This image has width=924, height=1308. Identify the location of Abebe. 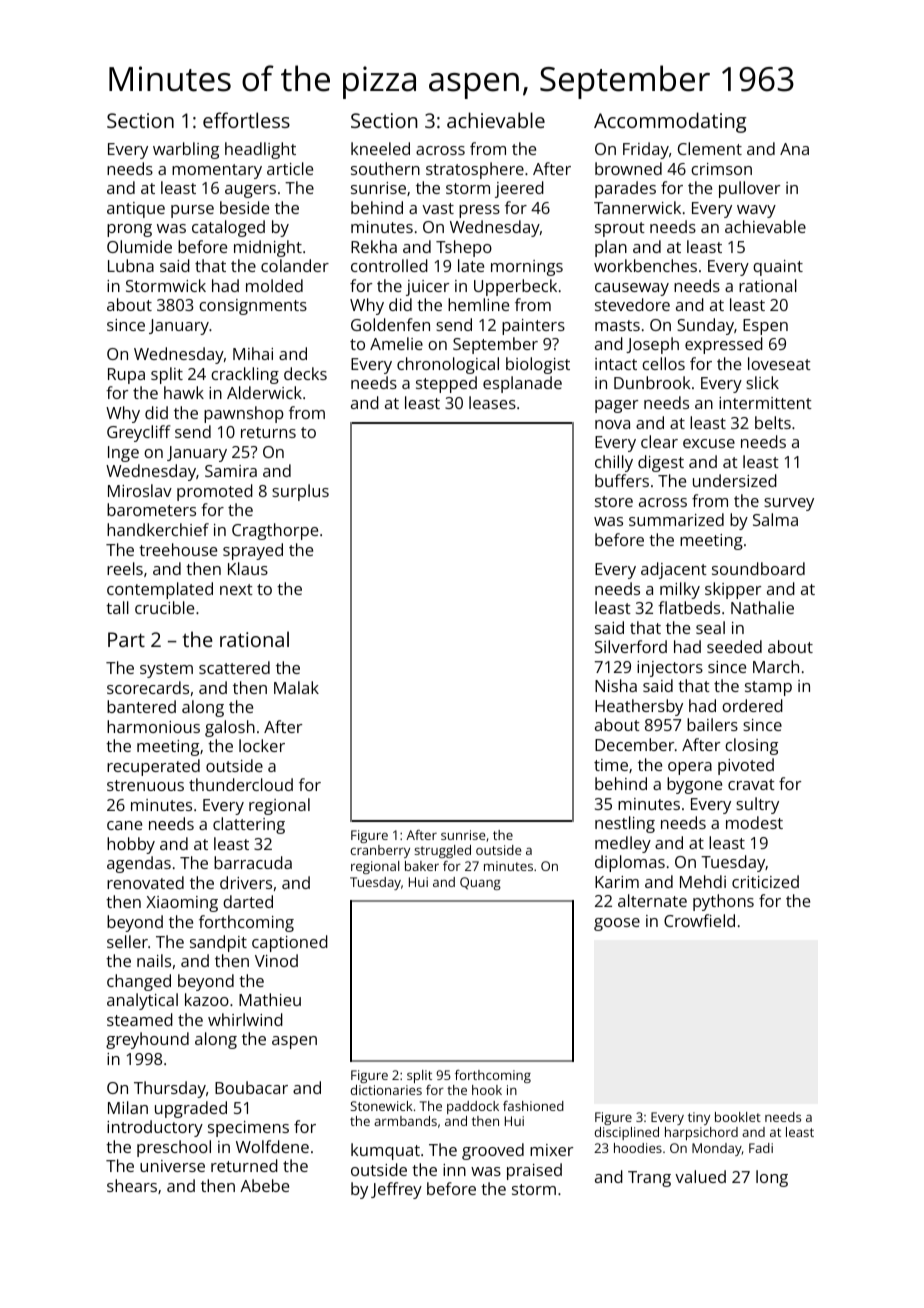
(264, 1185).
